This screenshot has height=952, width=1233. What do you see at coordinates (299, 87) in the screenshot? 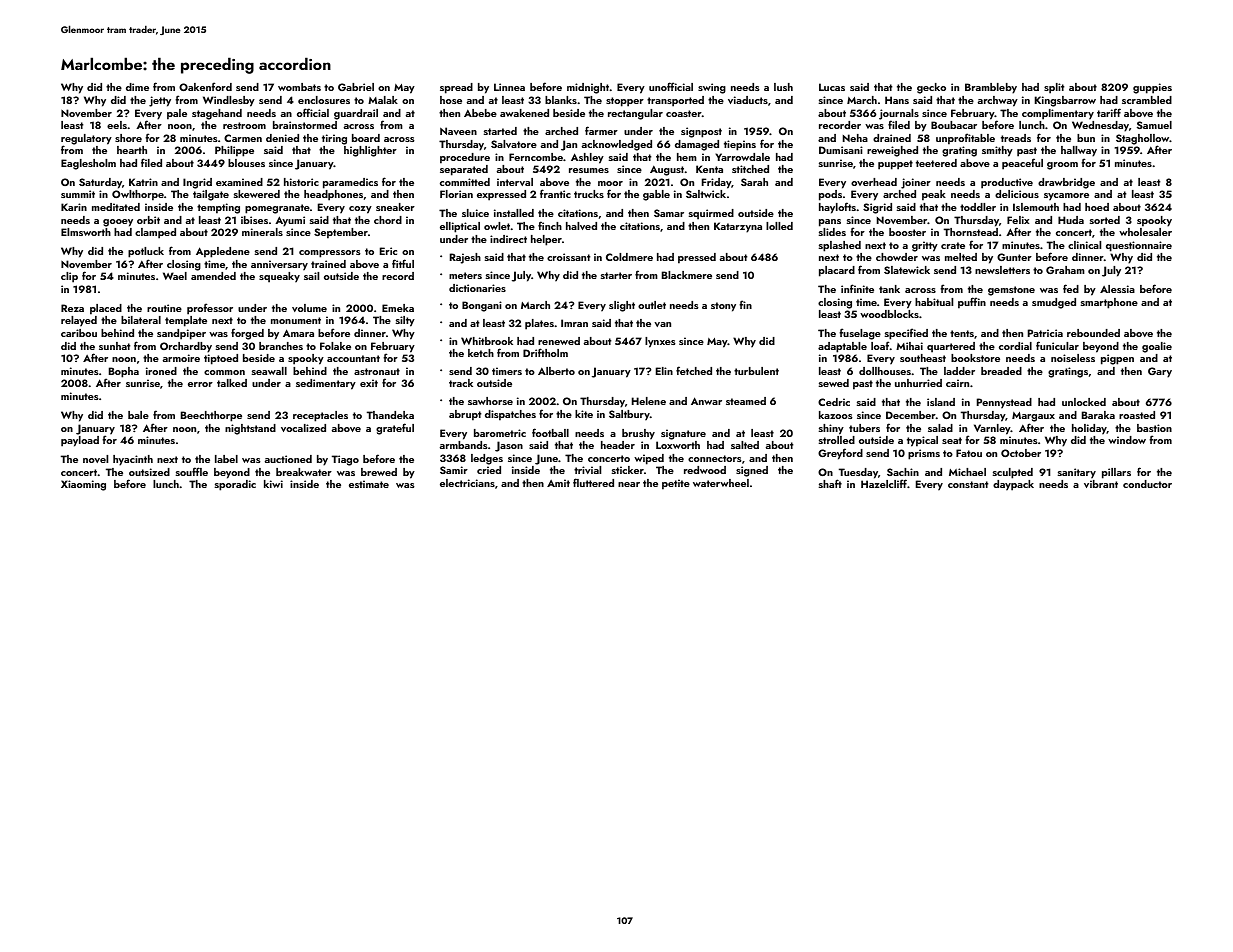
I see `wombats` at bounding box center [299, 87].
